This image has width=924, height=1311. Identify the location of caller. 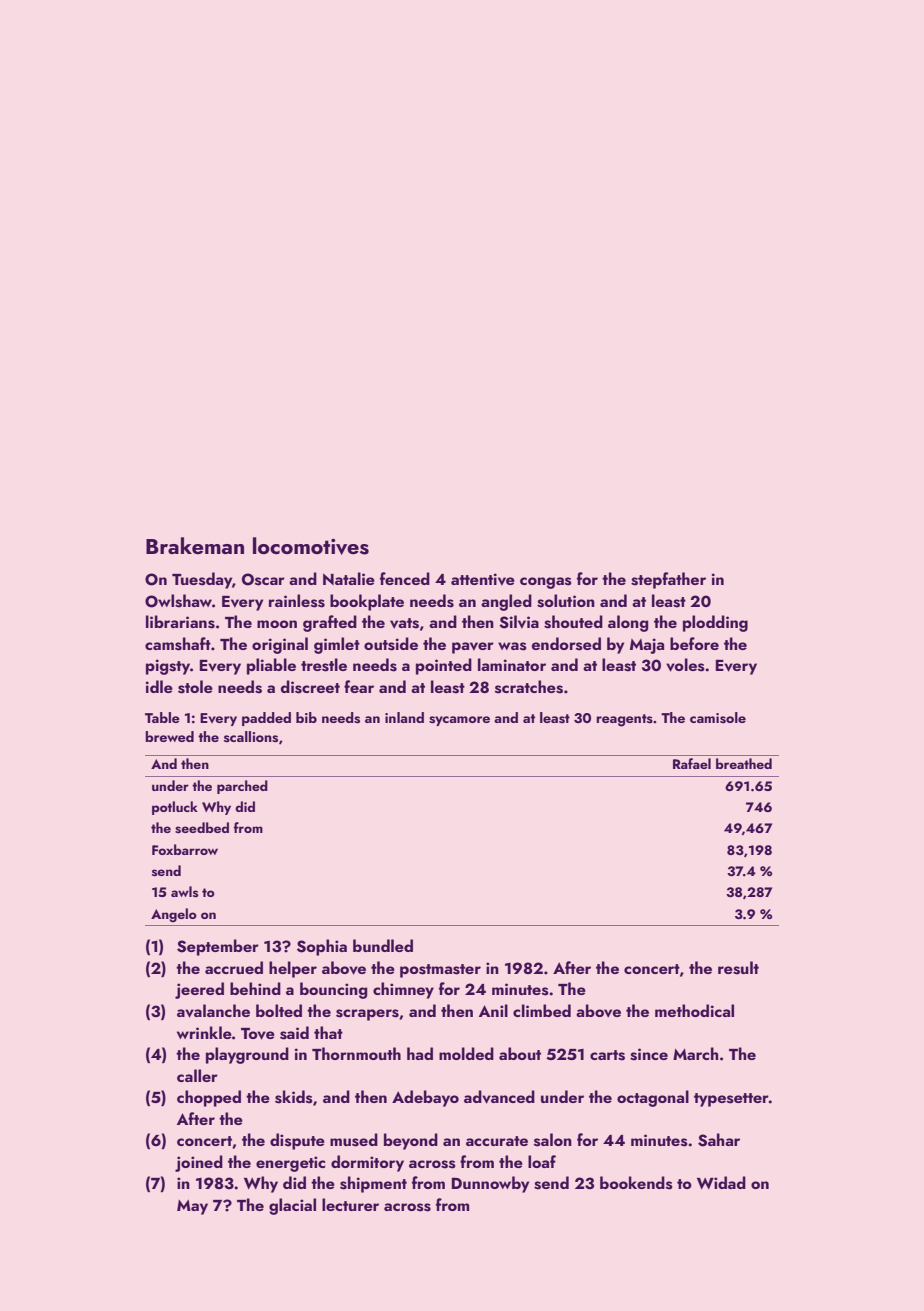
(197, 1075).
